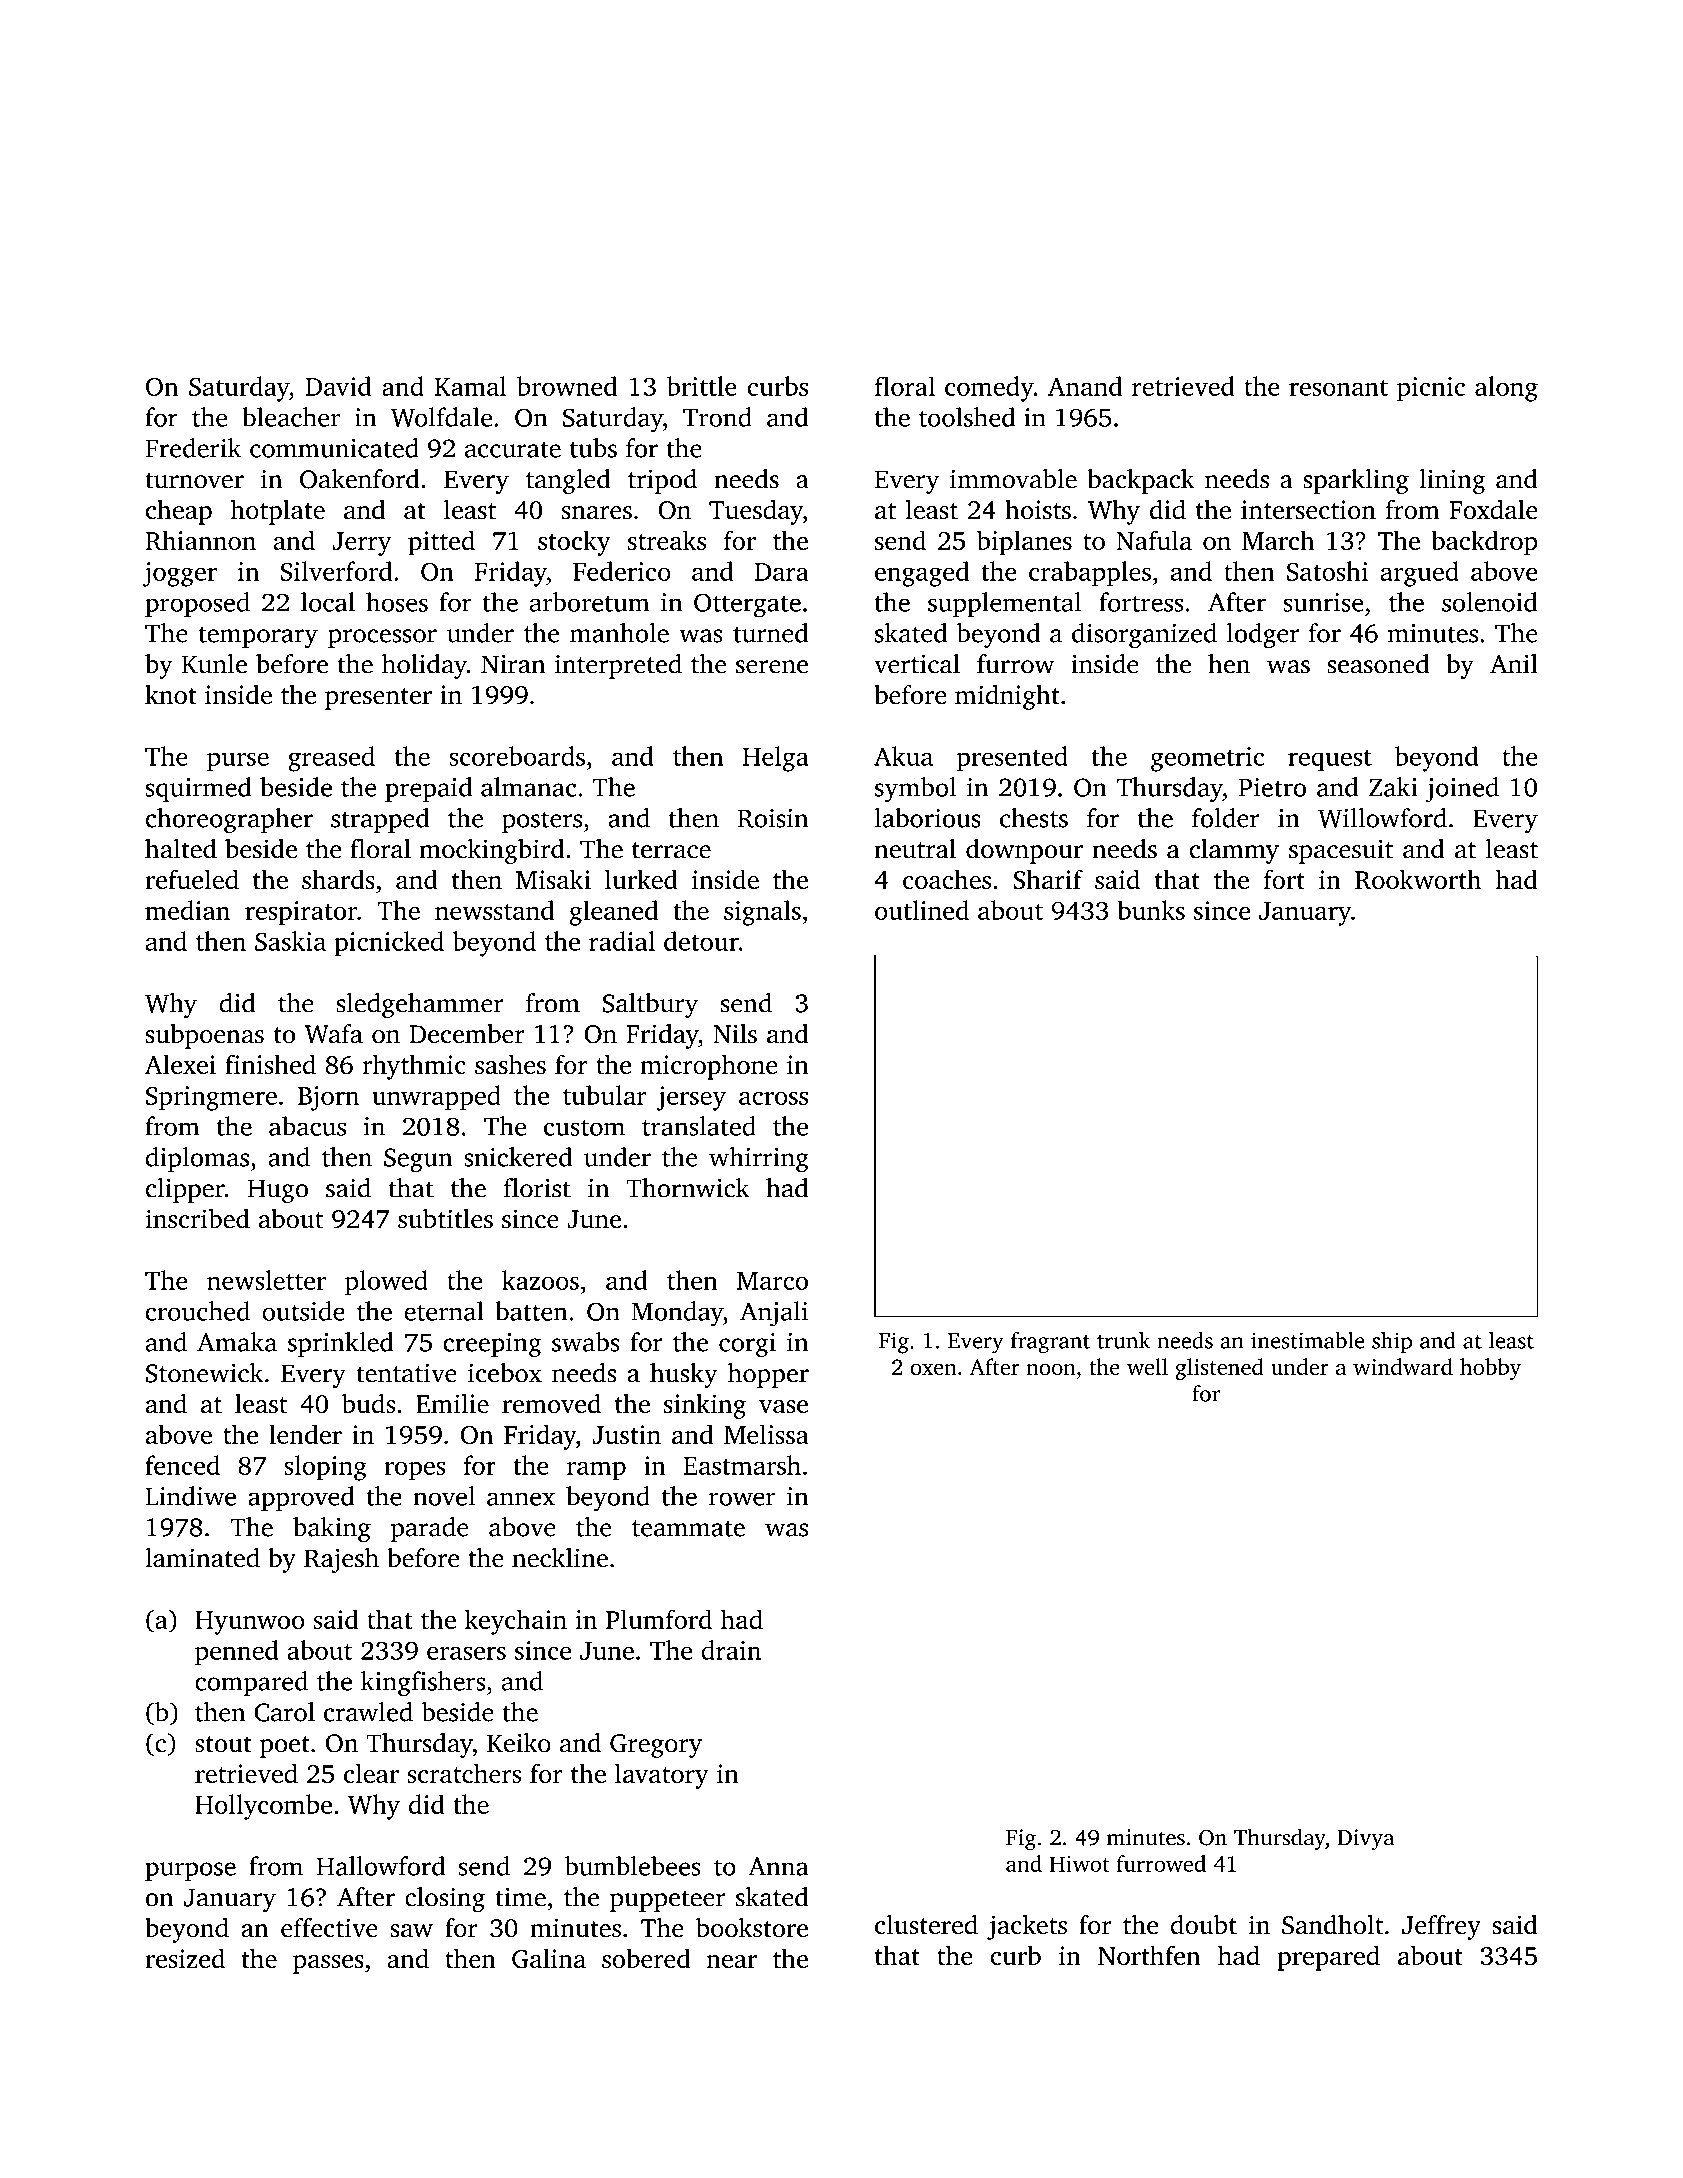 Image resolution: width=1683 pixels, height=2178 pixels. What do you see at coordinates (1418, 879) in the image?
I see `Rookworth` at bounding box center [1418, 879].
